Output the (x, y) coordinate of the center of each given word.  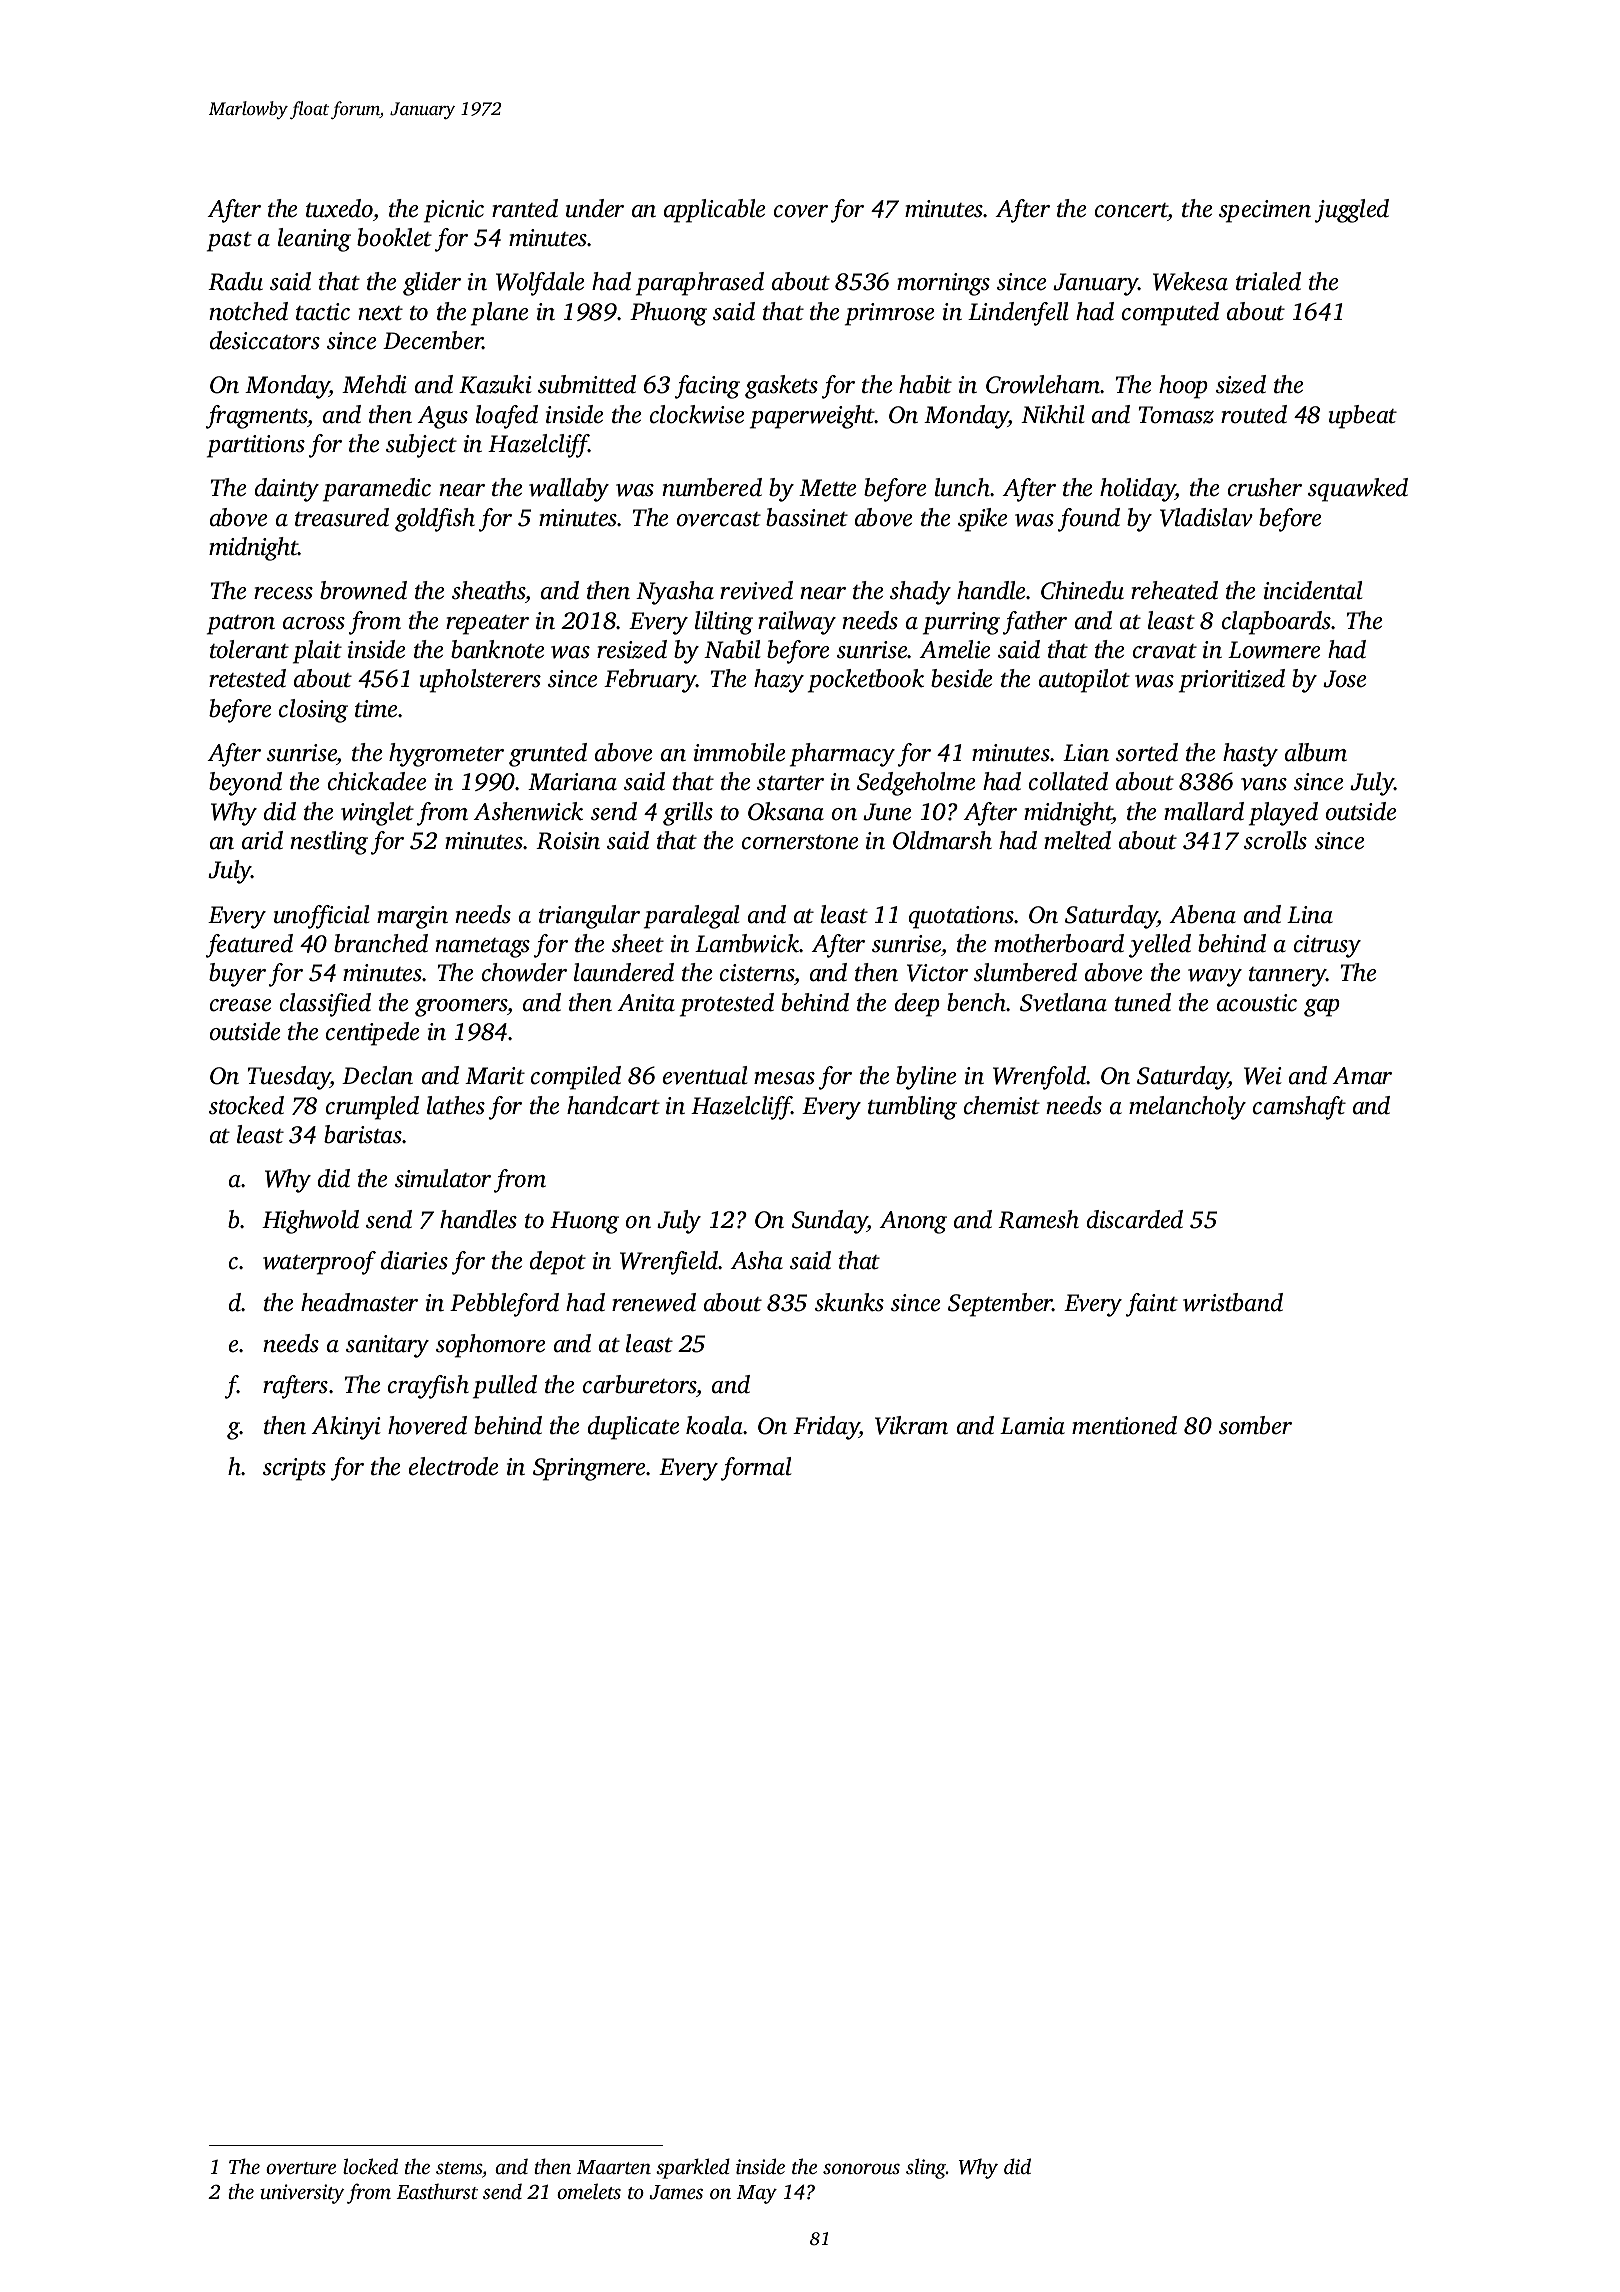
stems (459, 2168)
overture (301, 2168)
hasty (1250, 755)
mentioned (1124, 1425)
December (433, 340)
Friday (826, 1428)
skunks (849, 1302)
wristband (1233, 1302)
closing (313, 711)
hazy (779, 681)
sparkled (693, 2168)
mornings (943, 284)
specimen (1265, 211)
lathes (456, 1105)
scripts (294, 1469)
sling (926, 2168)
